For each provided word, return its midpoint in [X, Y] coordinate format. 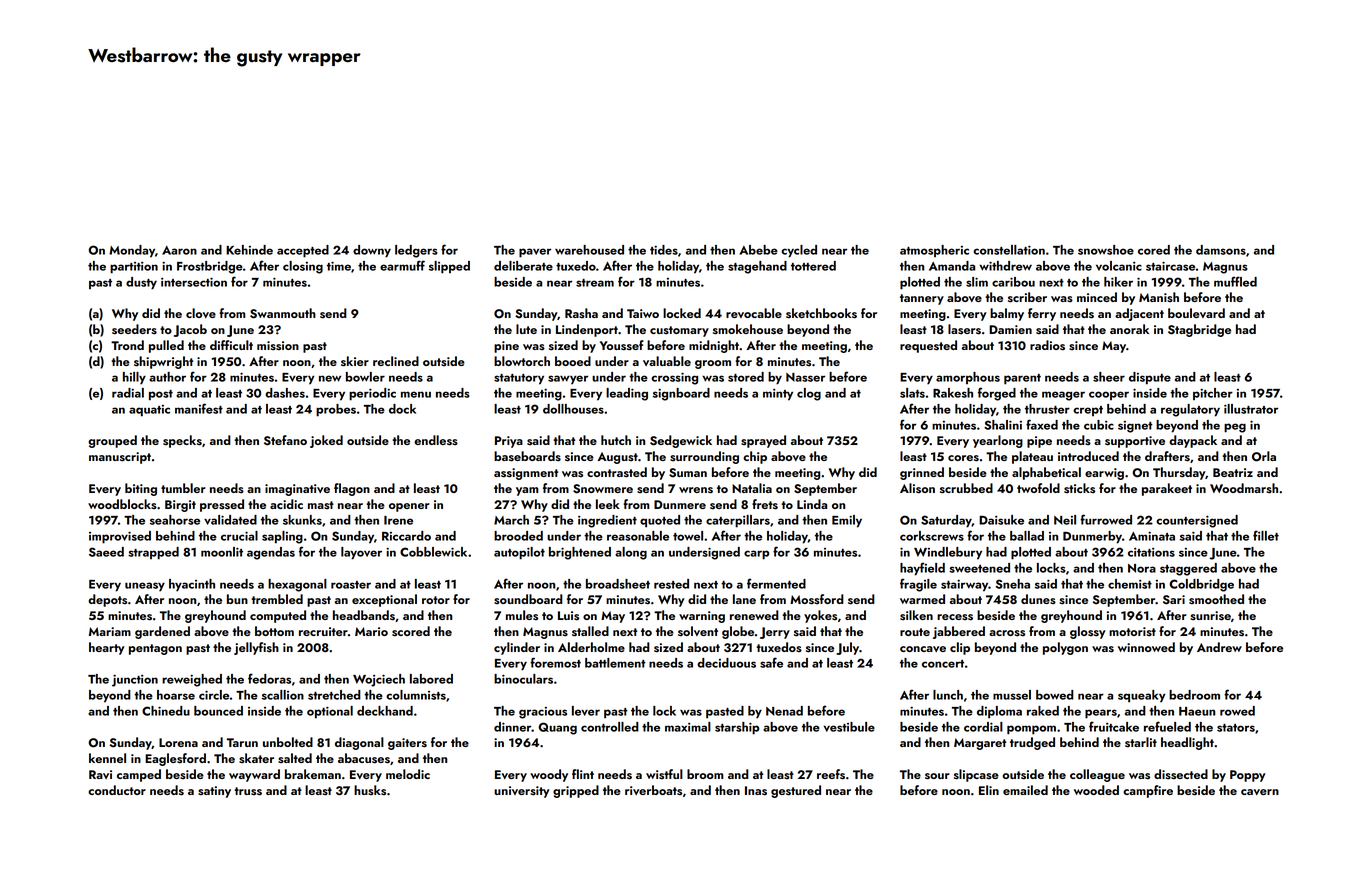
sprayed [763, 441]
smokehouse [748, 329]
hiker [1118, 282]
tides [664, 250]
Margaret [980, 744]
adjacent [1139, 314]
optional [330, 712]
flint [583, 774]
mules [522, 615]
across [1007, 633]
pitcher [1213, 394]
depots [107, 600]
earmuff [402, 265]
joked [326, 441]
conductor [117, 790]
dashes [285, 393]
